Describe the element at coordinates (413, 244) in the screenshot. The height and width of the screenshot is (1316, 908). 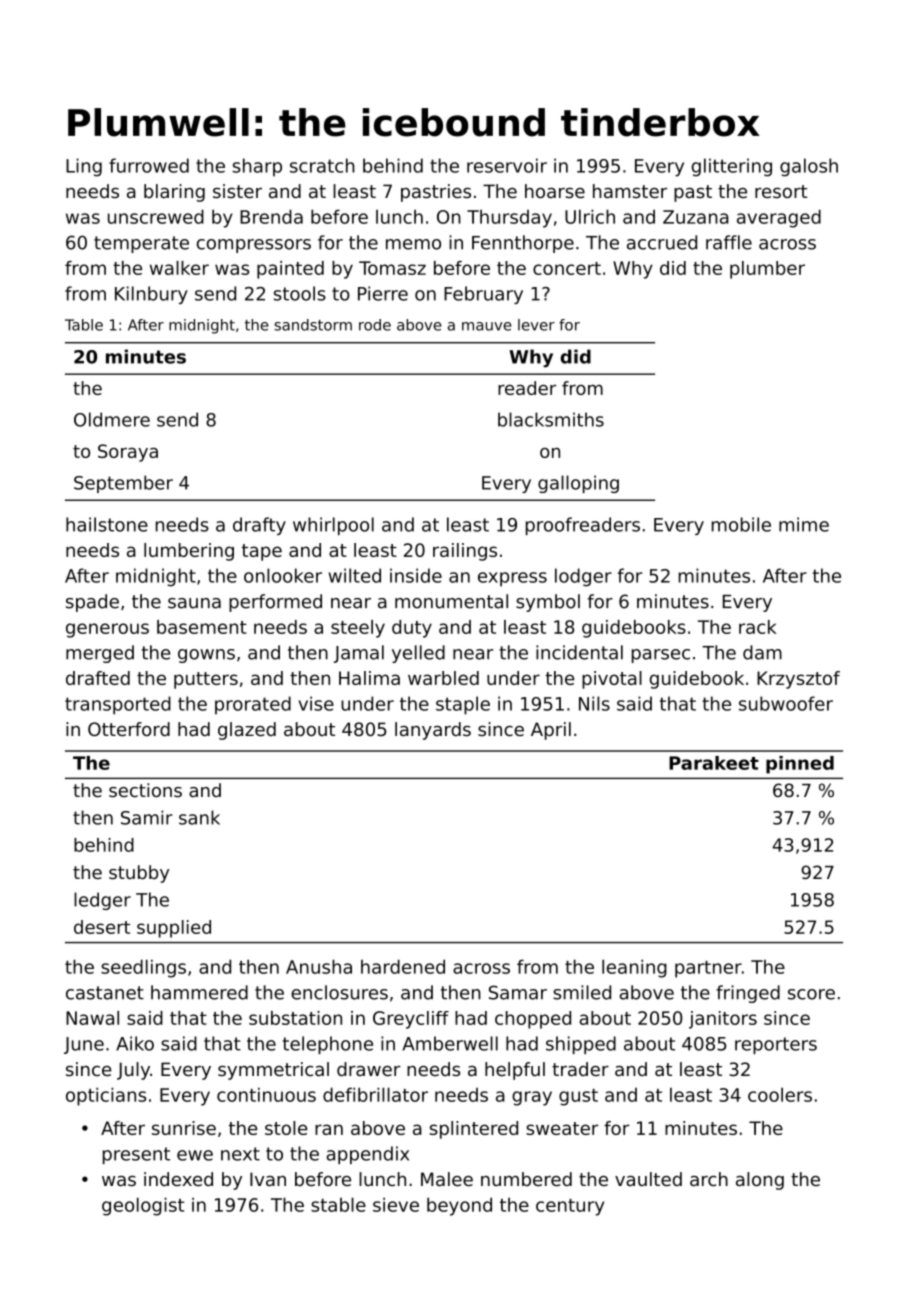
I see `memo` at that location.
